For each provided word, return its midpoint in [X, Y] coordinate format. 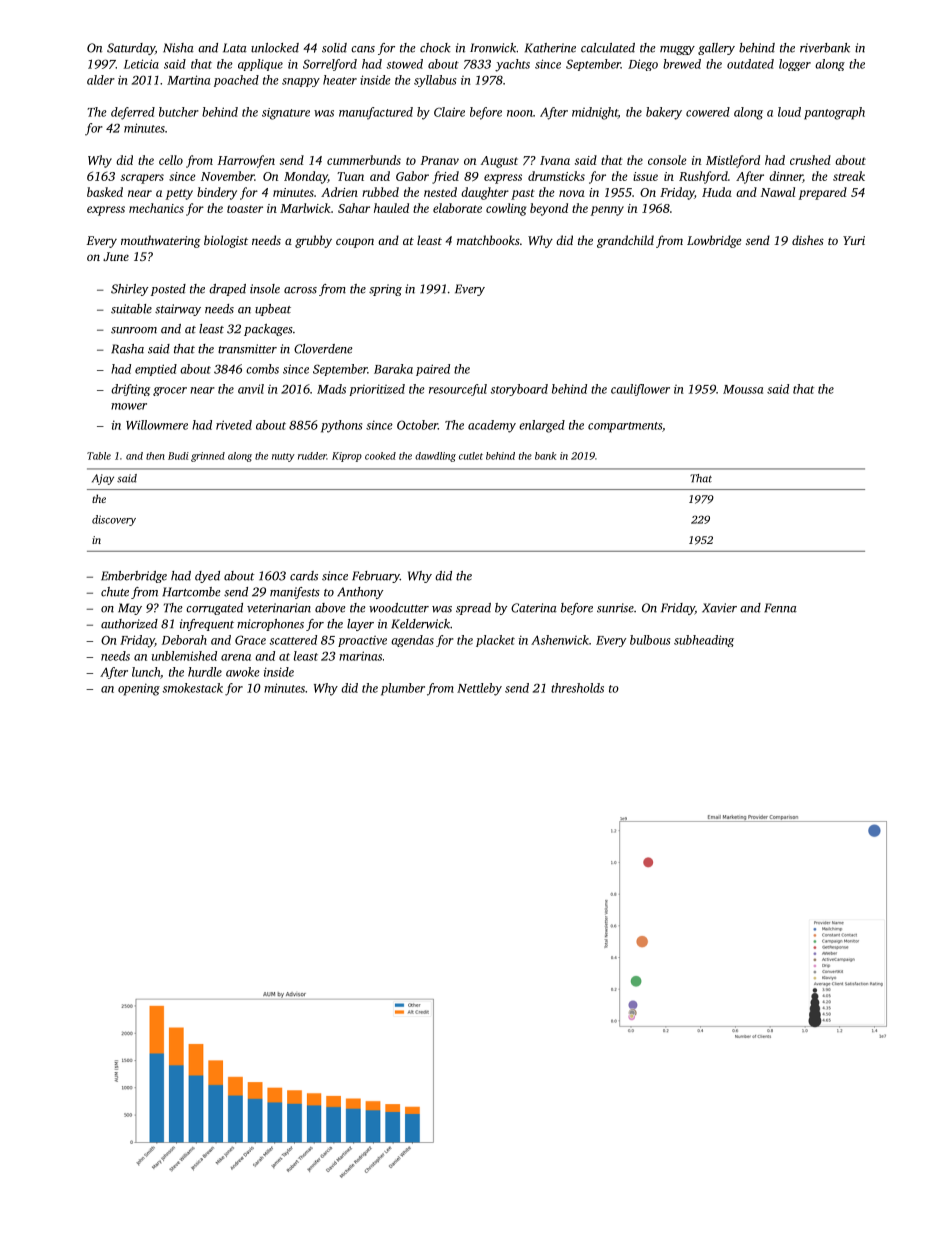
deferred [133, 113]
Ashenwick [560, 640]
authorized [129, 624]
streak [849, 176]
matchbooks [488, 240]
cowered [708, 112]
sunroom [134, 330]
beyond [549, 209]
